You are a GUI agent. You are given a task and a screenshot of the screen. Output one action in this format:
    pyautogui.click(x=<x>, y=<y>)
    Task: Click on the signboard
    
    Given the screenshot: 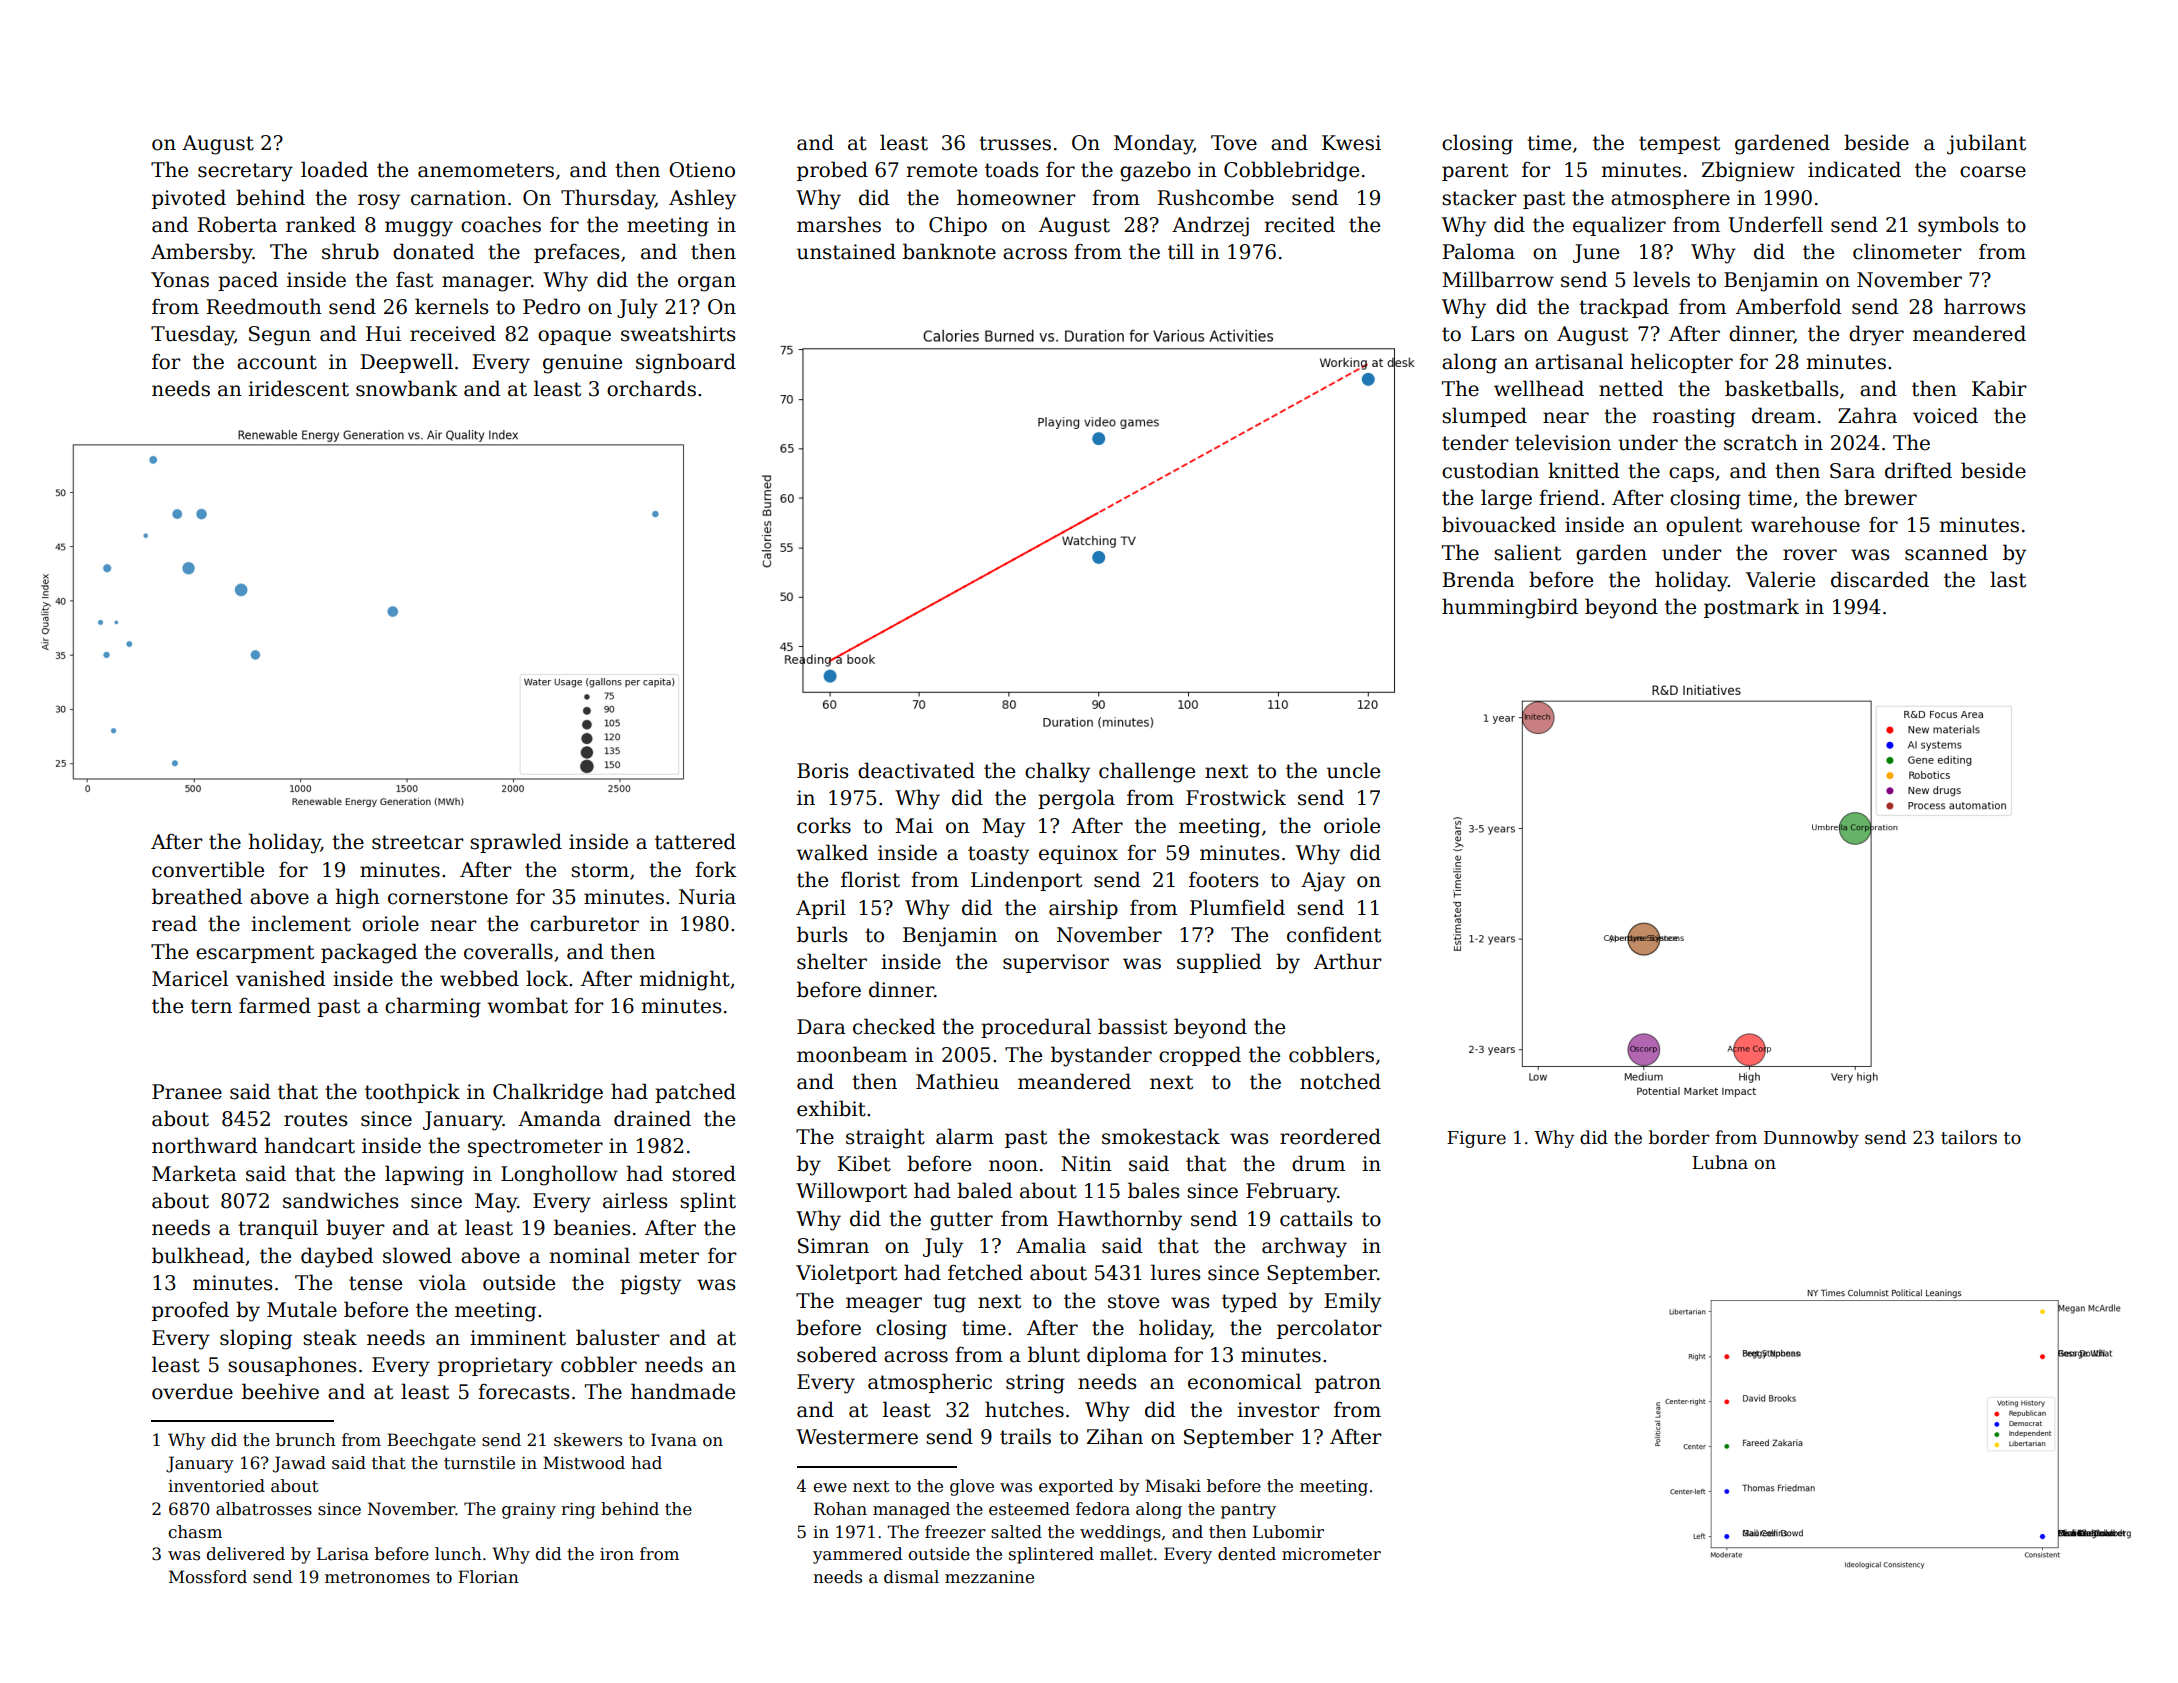 What is the action you would take?
    pyautogui.click(x=686, y=363)
